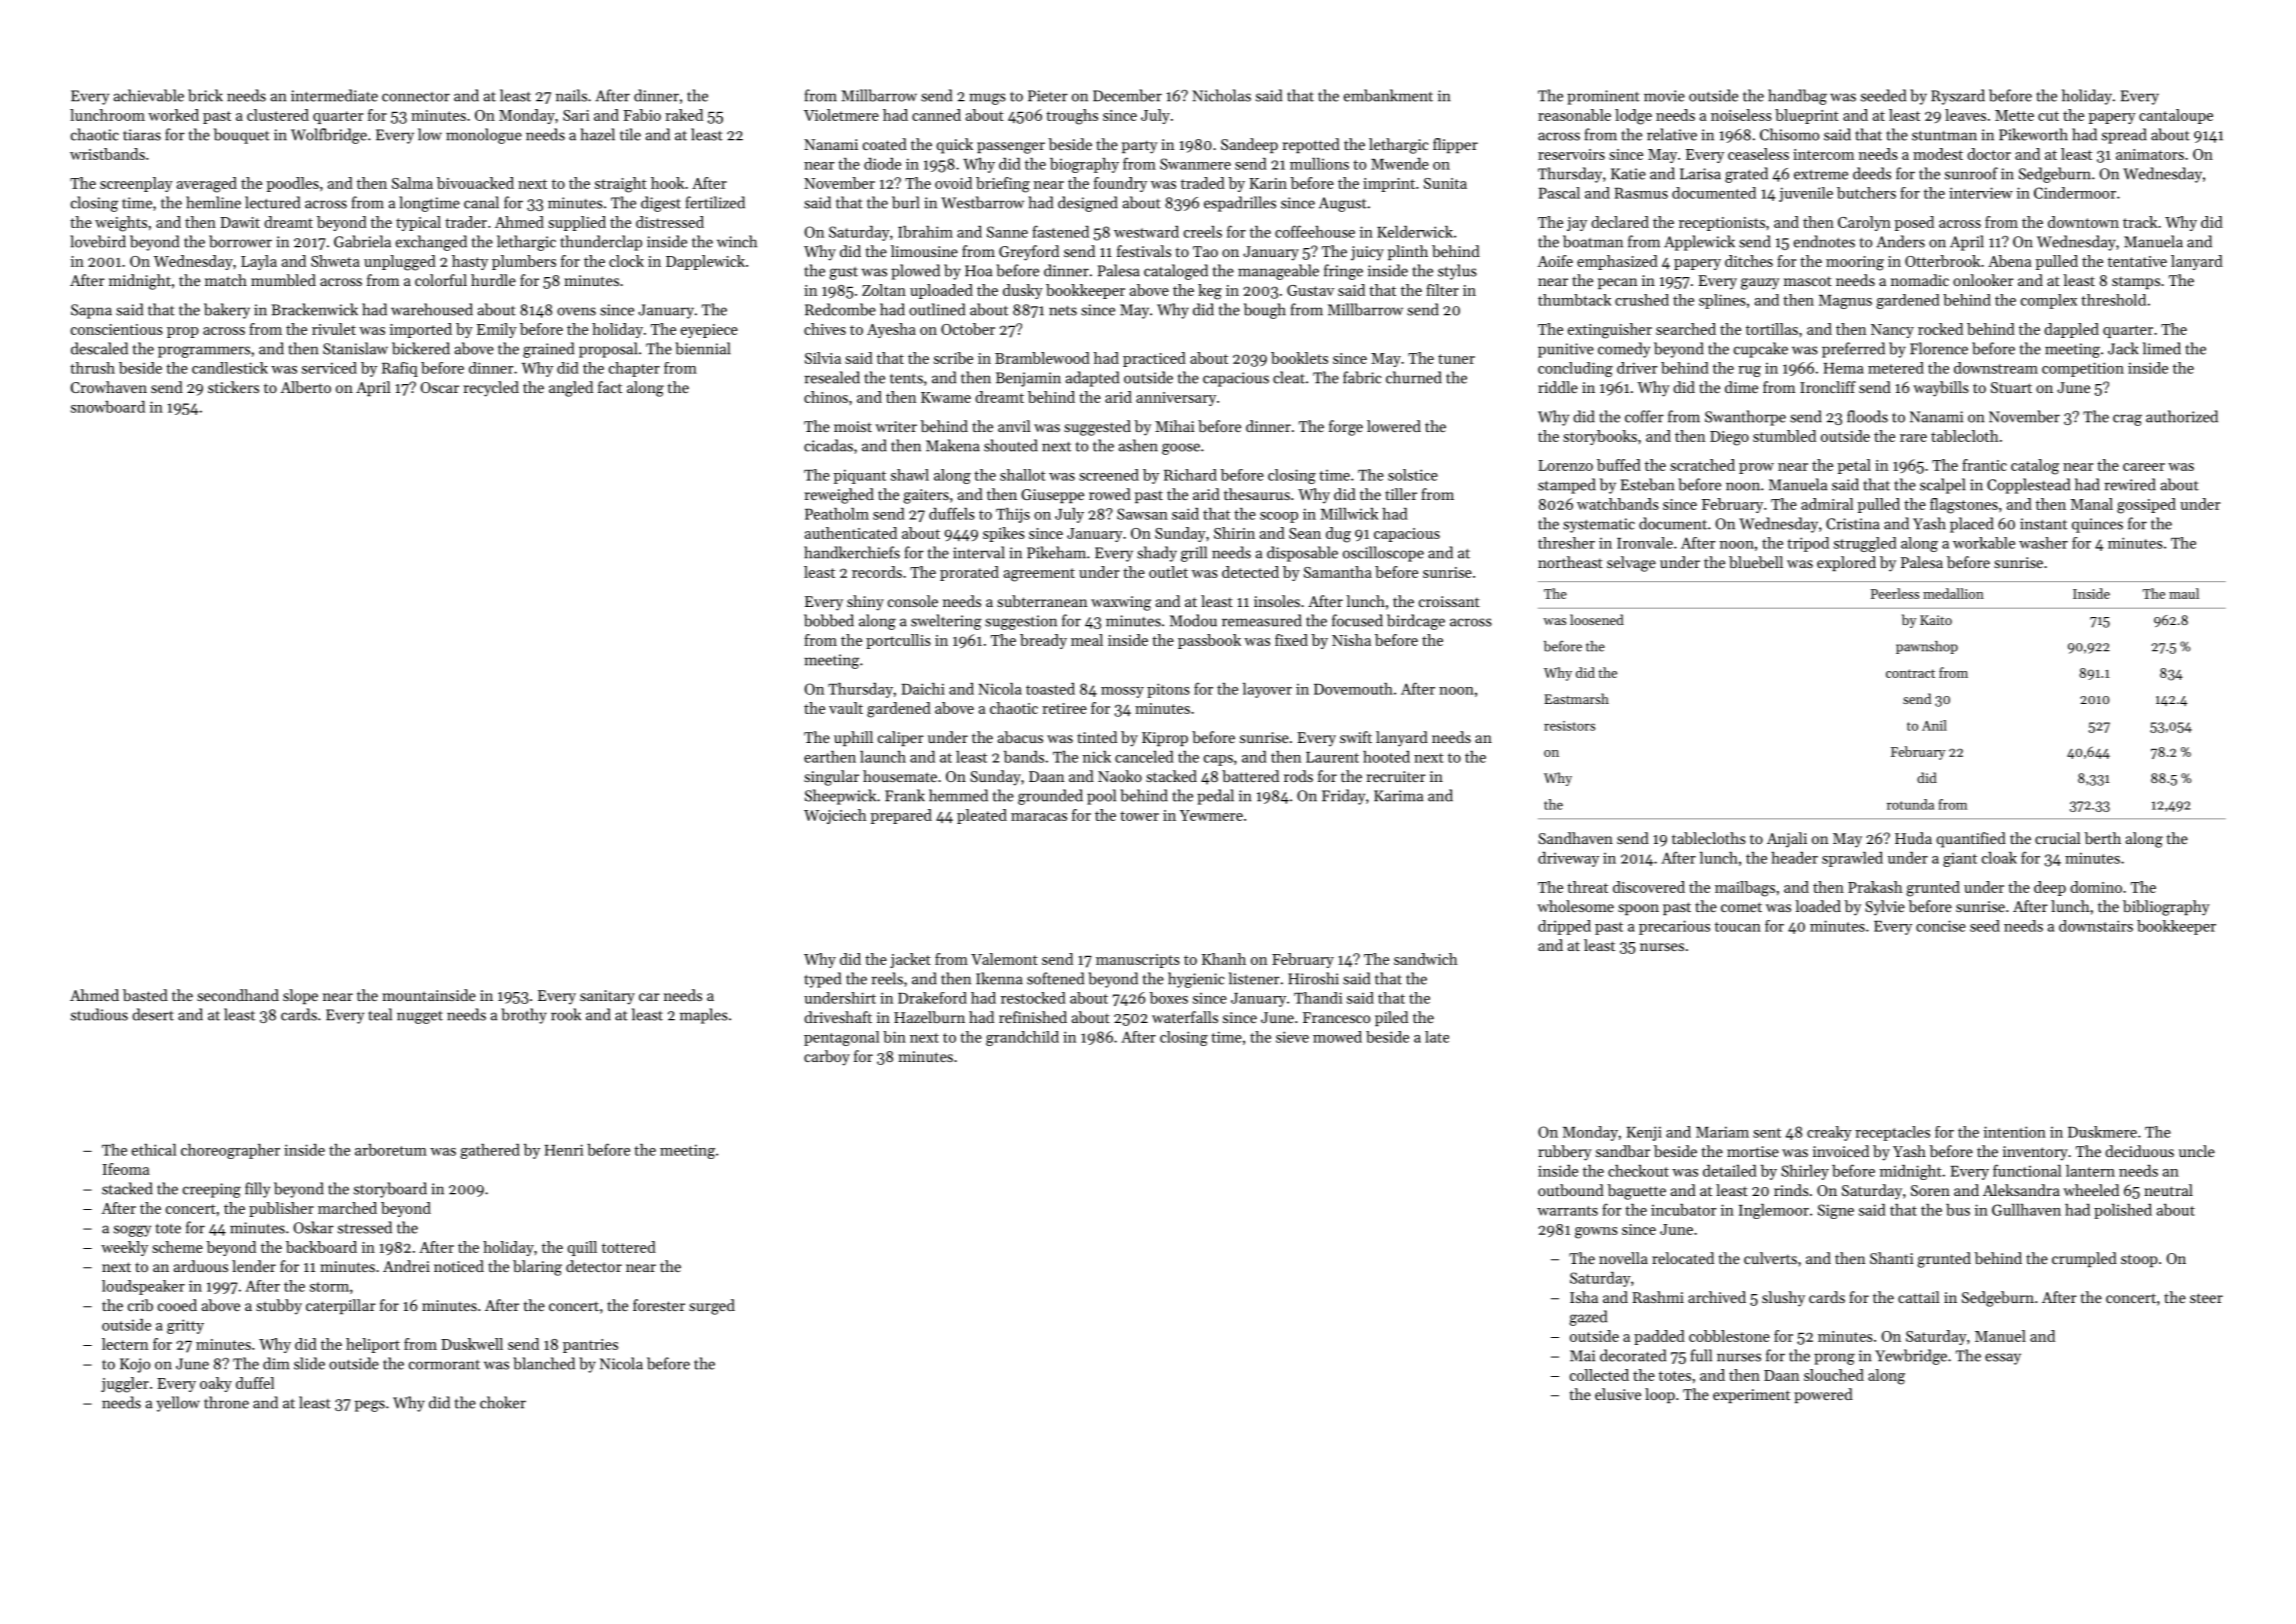 This document has width=2296, height=1624. Describe the element at coordinates (335, 261) in the document. I see `Shweta` at that location.
